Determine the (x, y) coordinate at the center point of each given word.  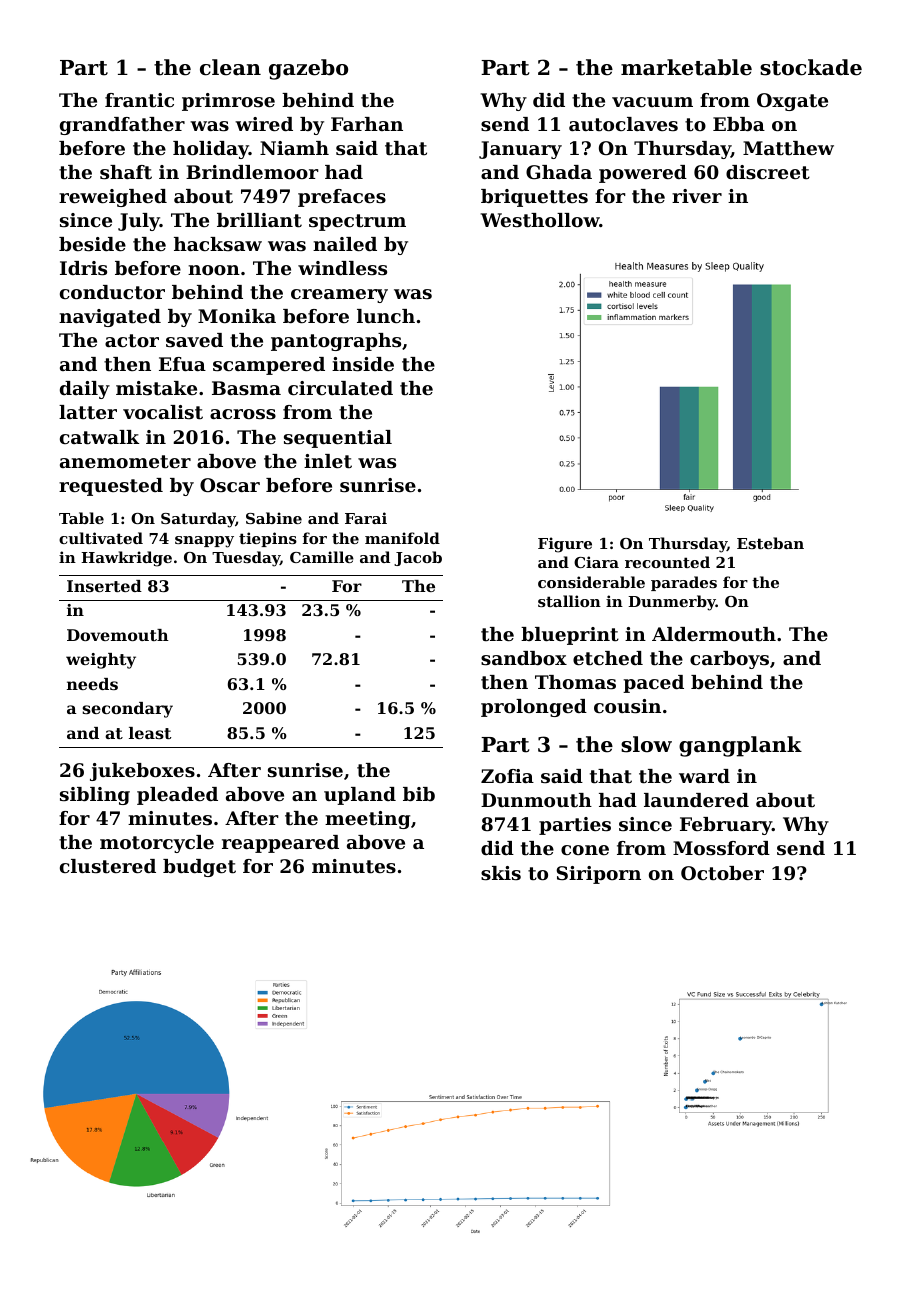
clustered (108, 866)
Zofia (507, 776)
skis (501, 873)
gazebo (308, 69)
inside (363, 364)
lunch (386, 316)
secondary (127, 710)
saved (194, 340)
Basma (246, 388)
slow (646, 744)
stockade (811, 67)
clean (230, 67)
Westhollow (540, 220)
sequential (338, 439)
